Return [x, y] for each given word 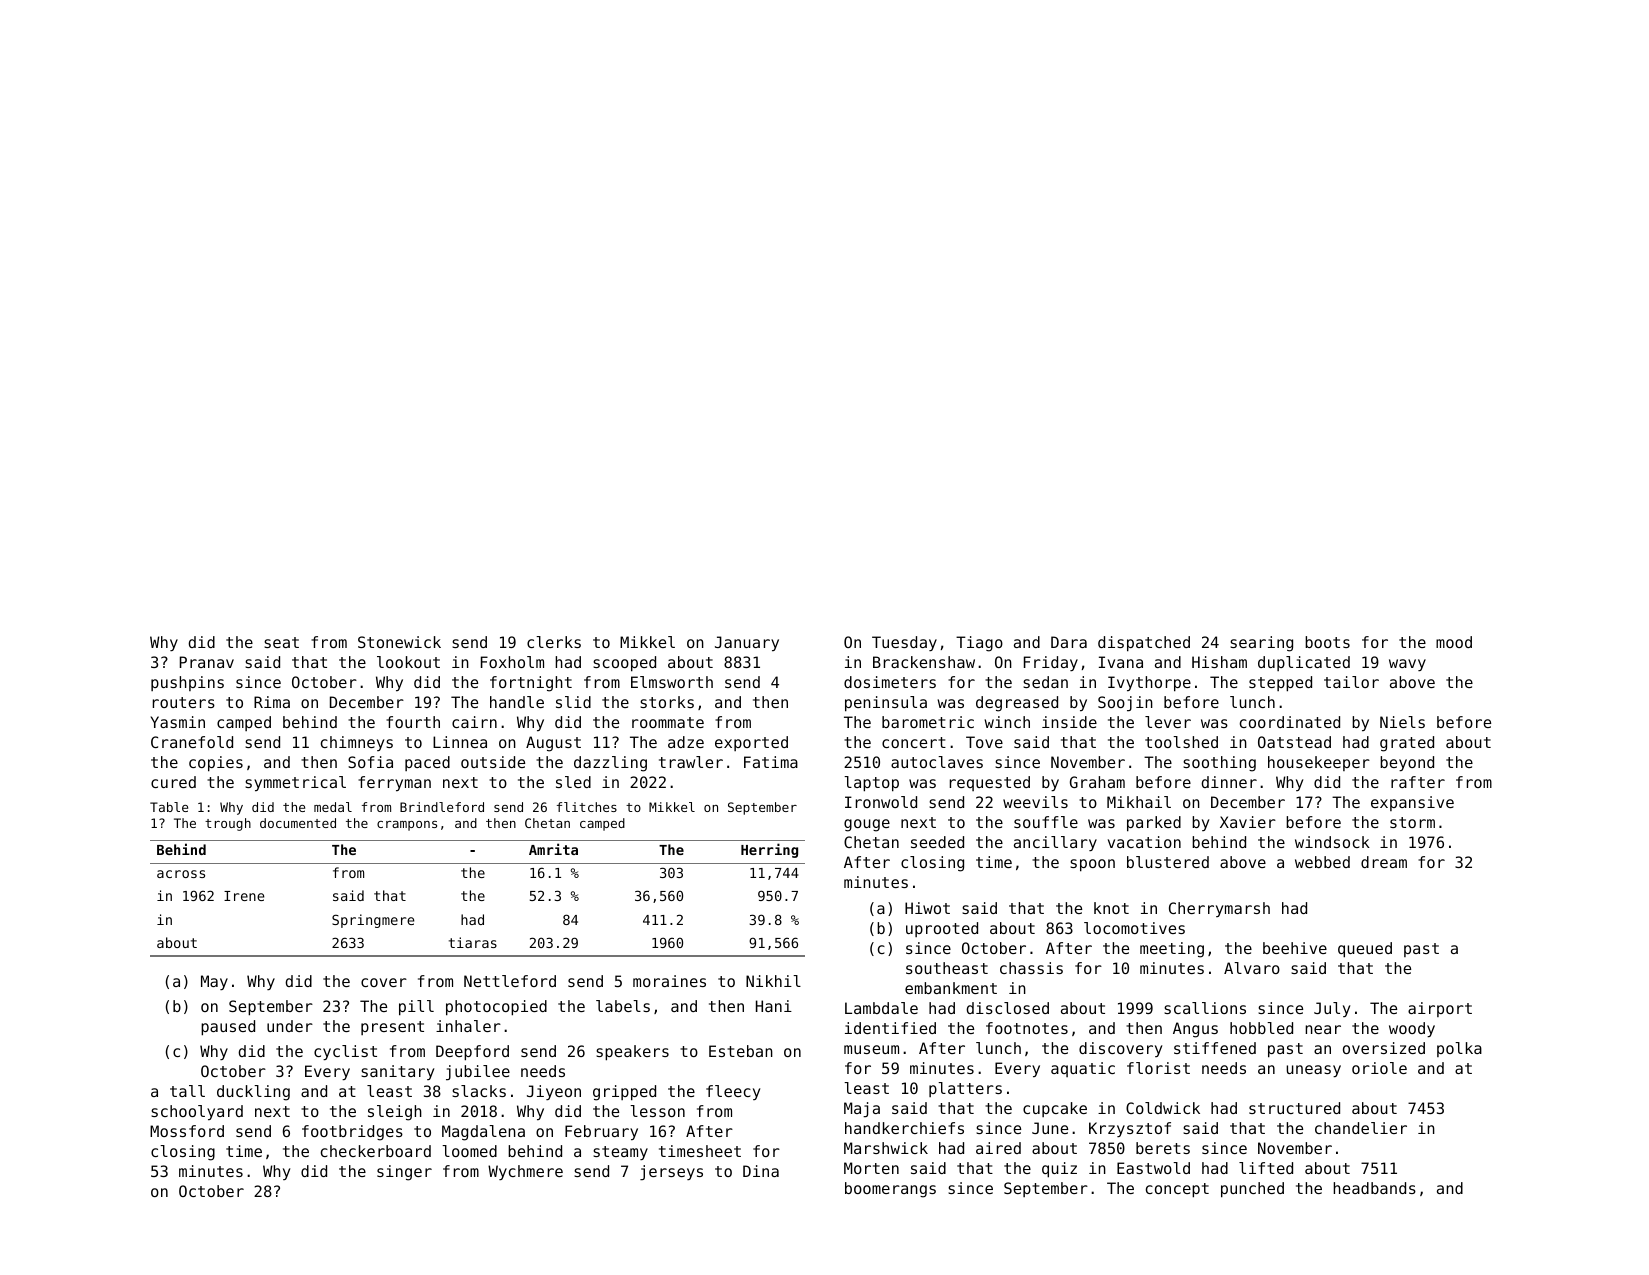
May [214, 982]
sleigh [395, 1113]
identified [890, 1028]
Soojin [1125, 704]
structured [1294, 1108]
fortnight [531, 684]
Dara [1069, 642]
